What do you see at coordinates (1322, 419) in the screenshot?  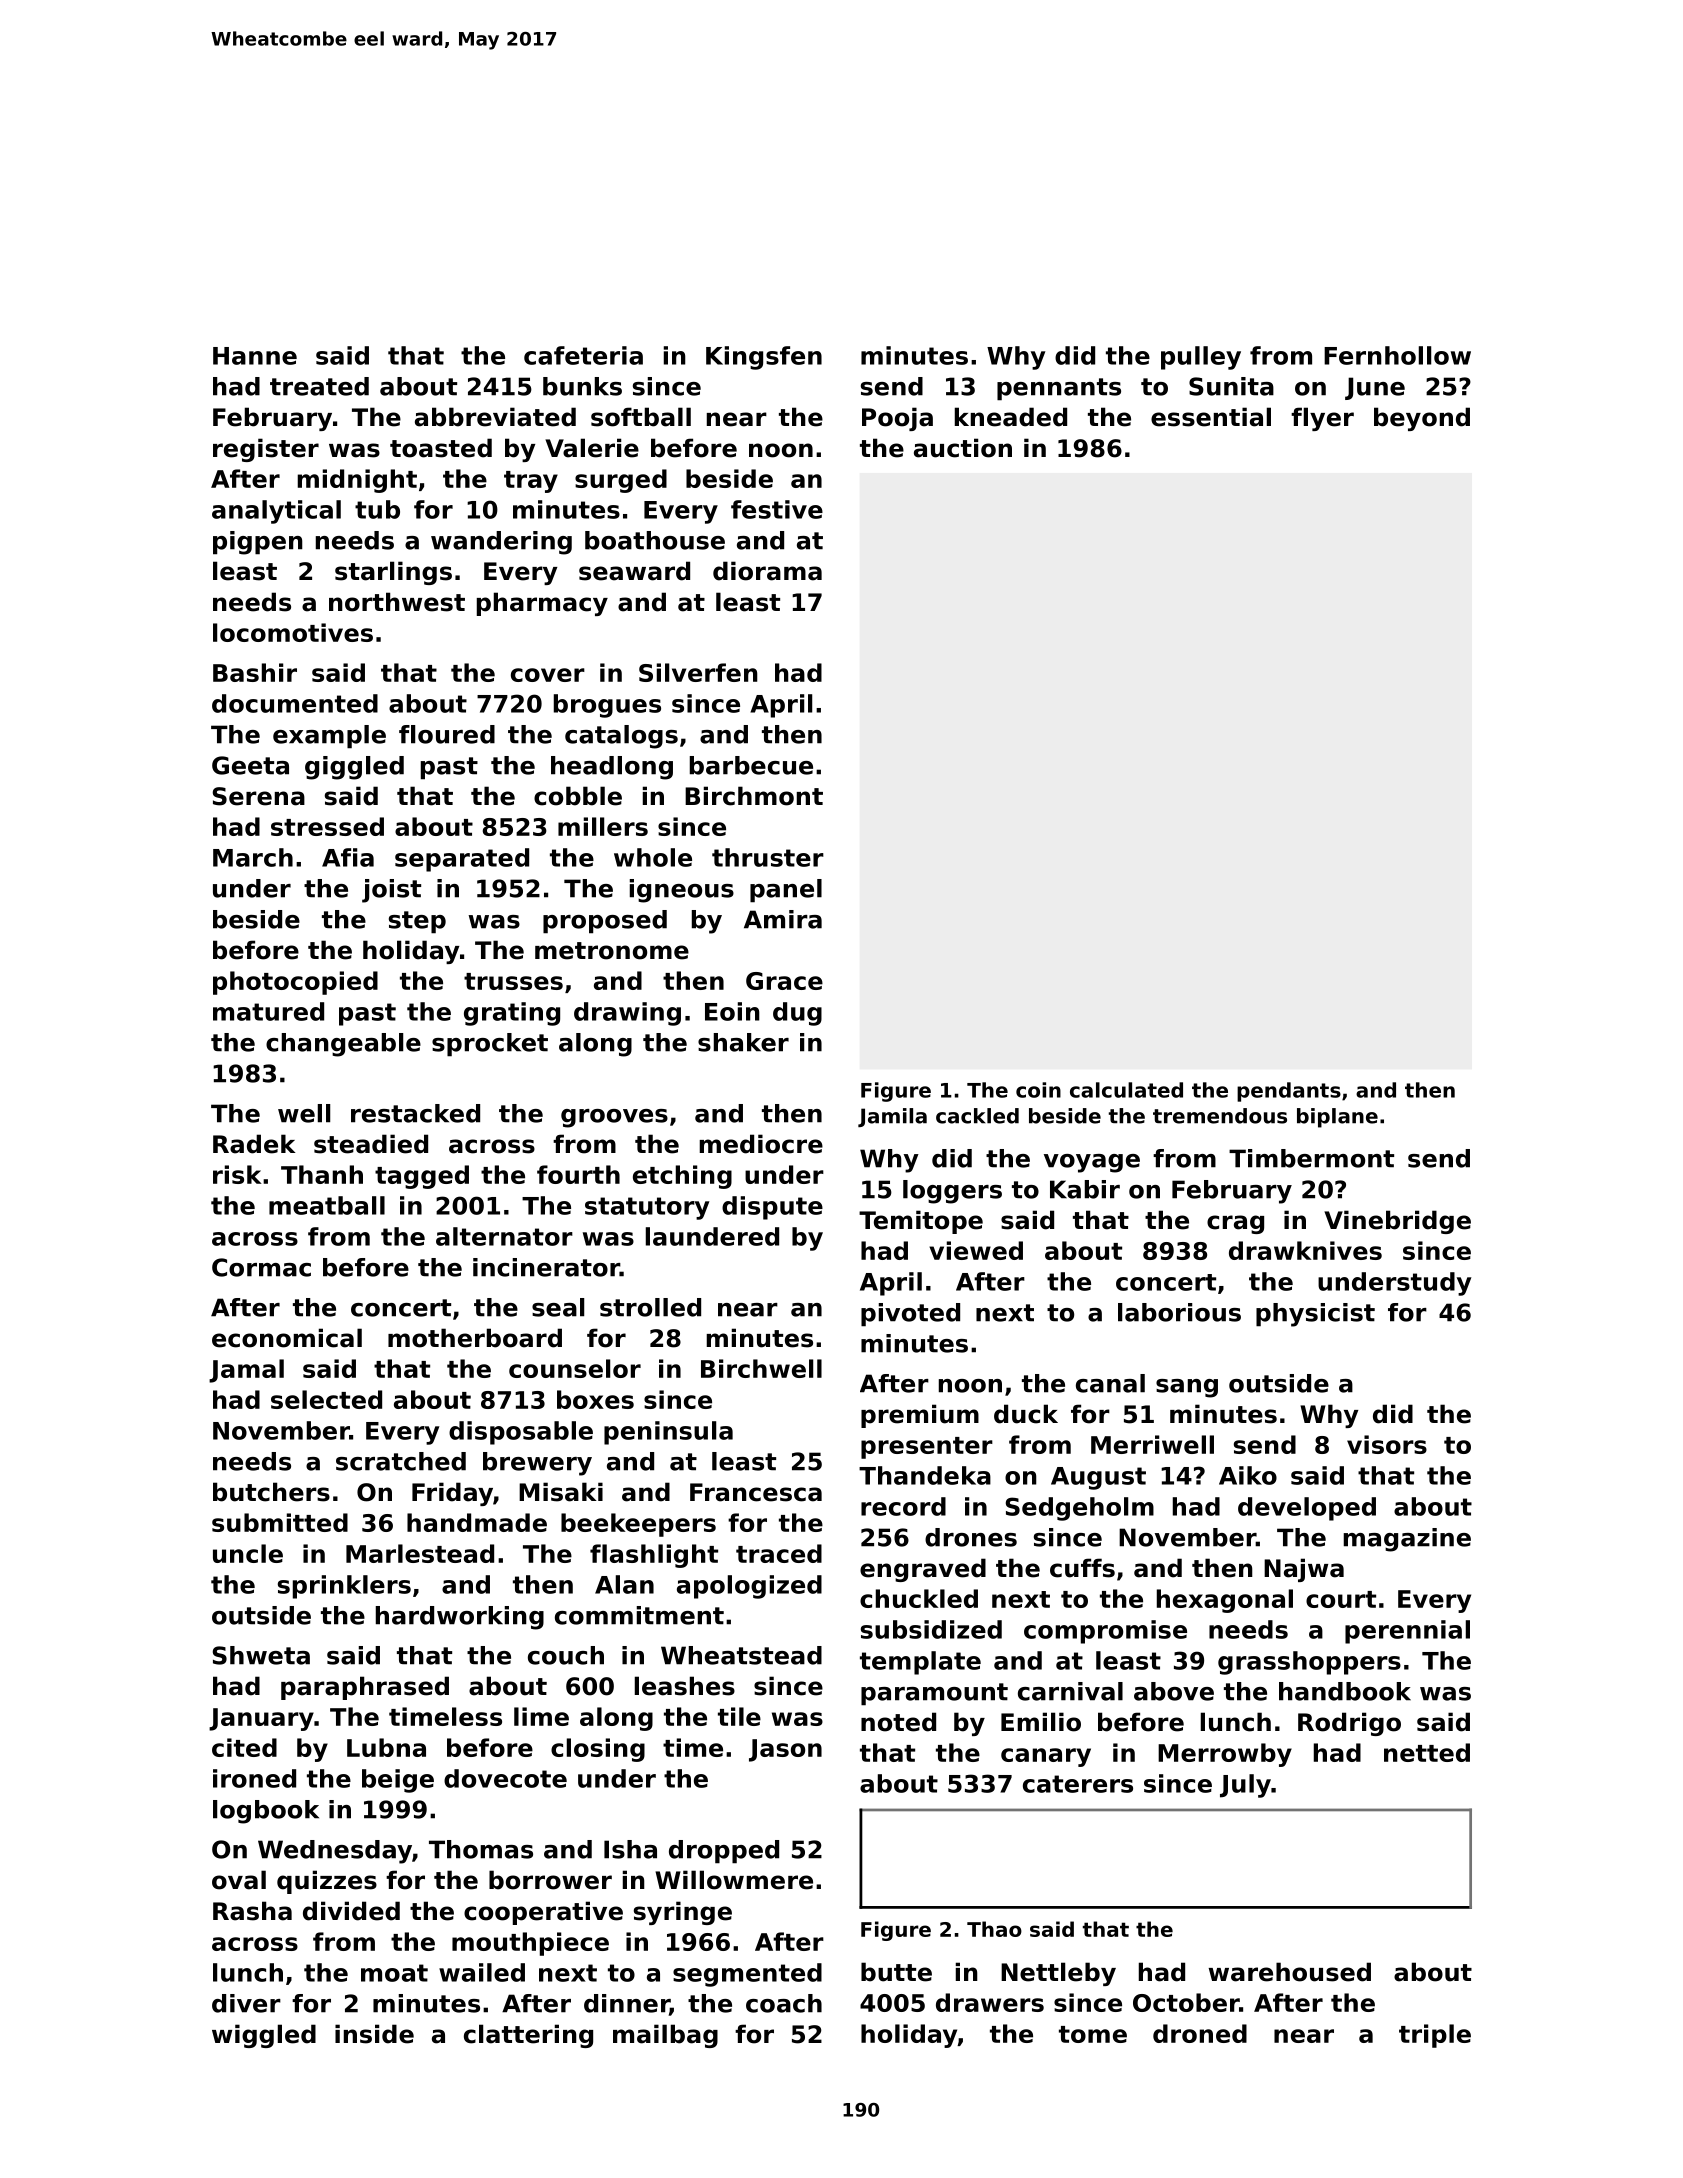 I see `flyer` at bounding box center [1322, 419].
